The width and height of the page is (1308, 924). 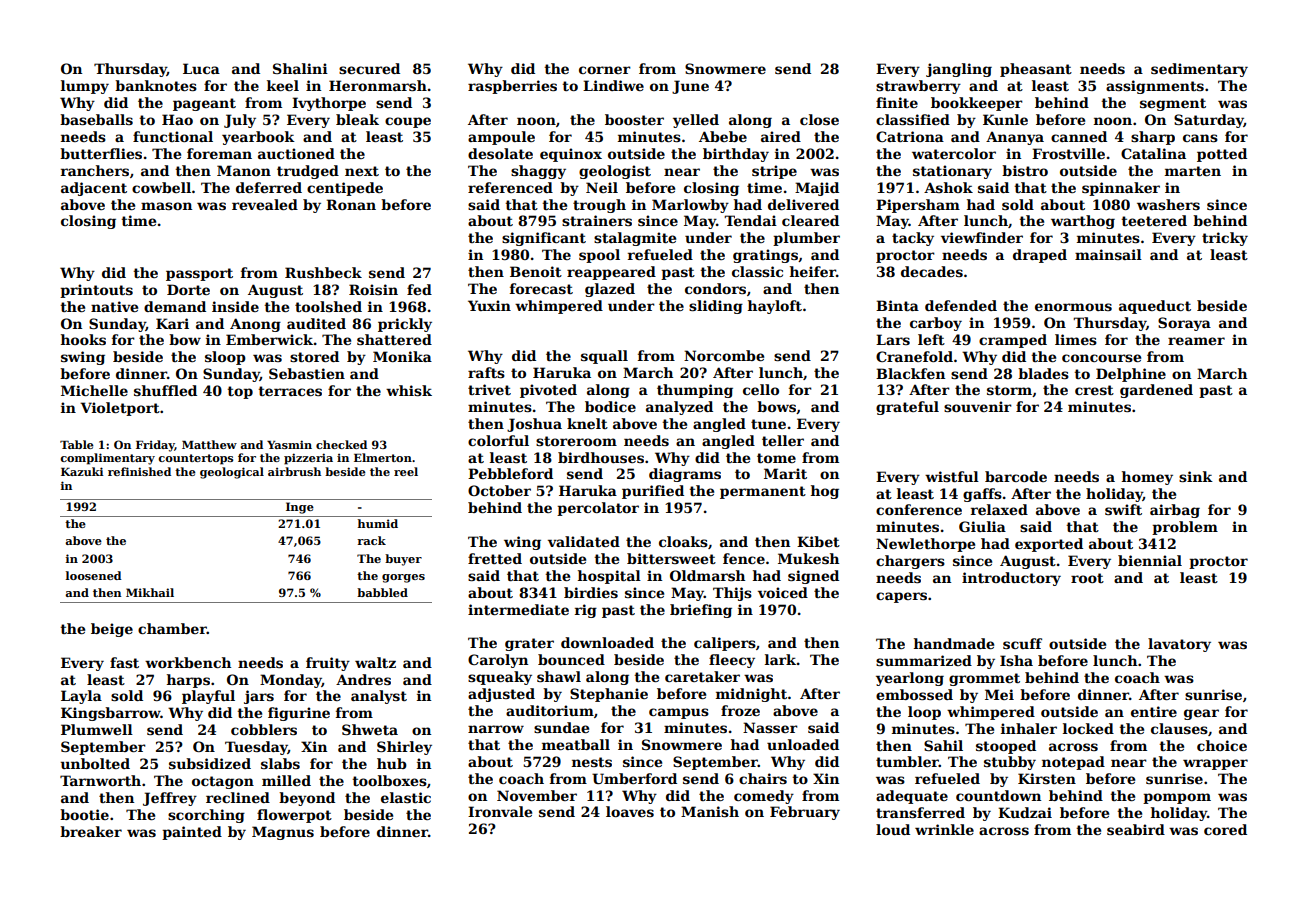 I want to click on Norcombe, so click(x=724, y=355).
